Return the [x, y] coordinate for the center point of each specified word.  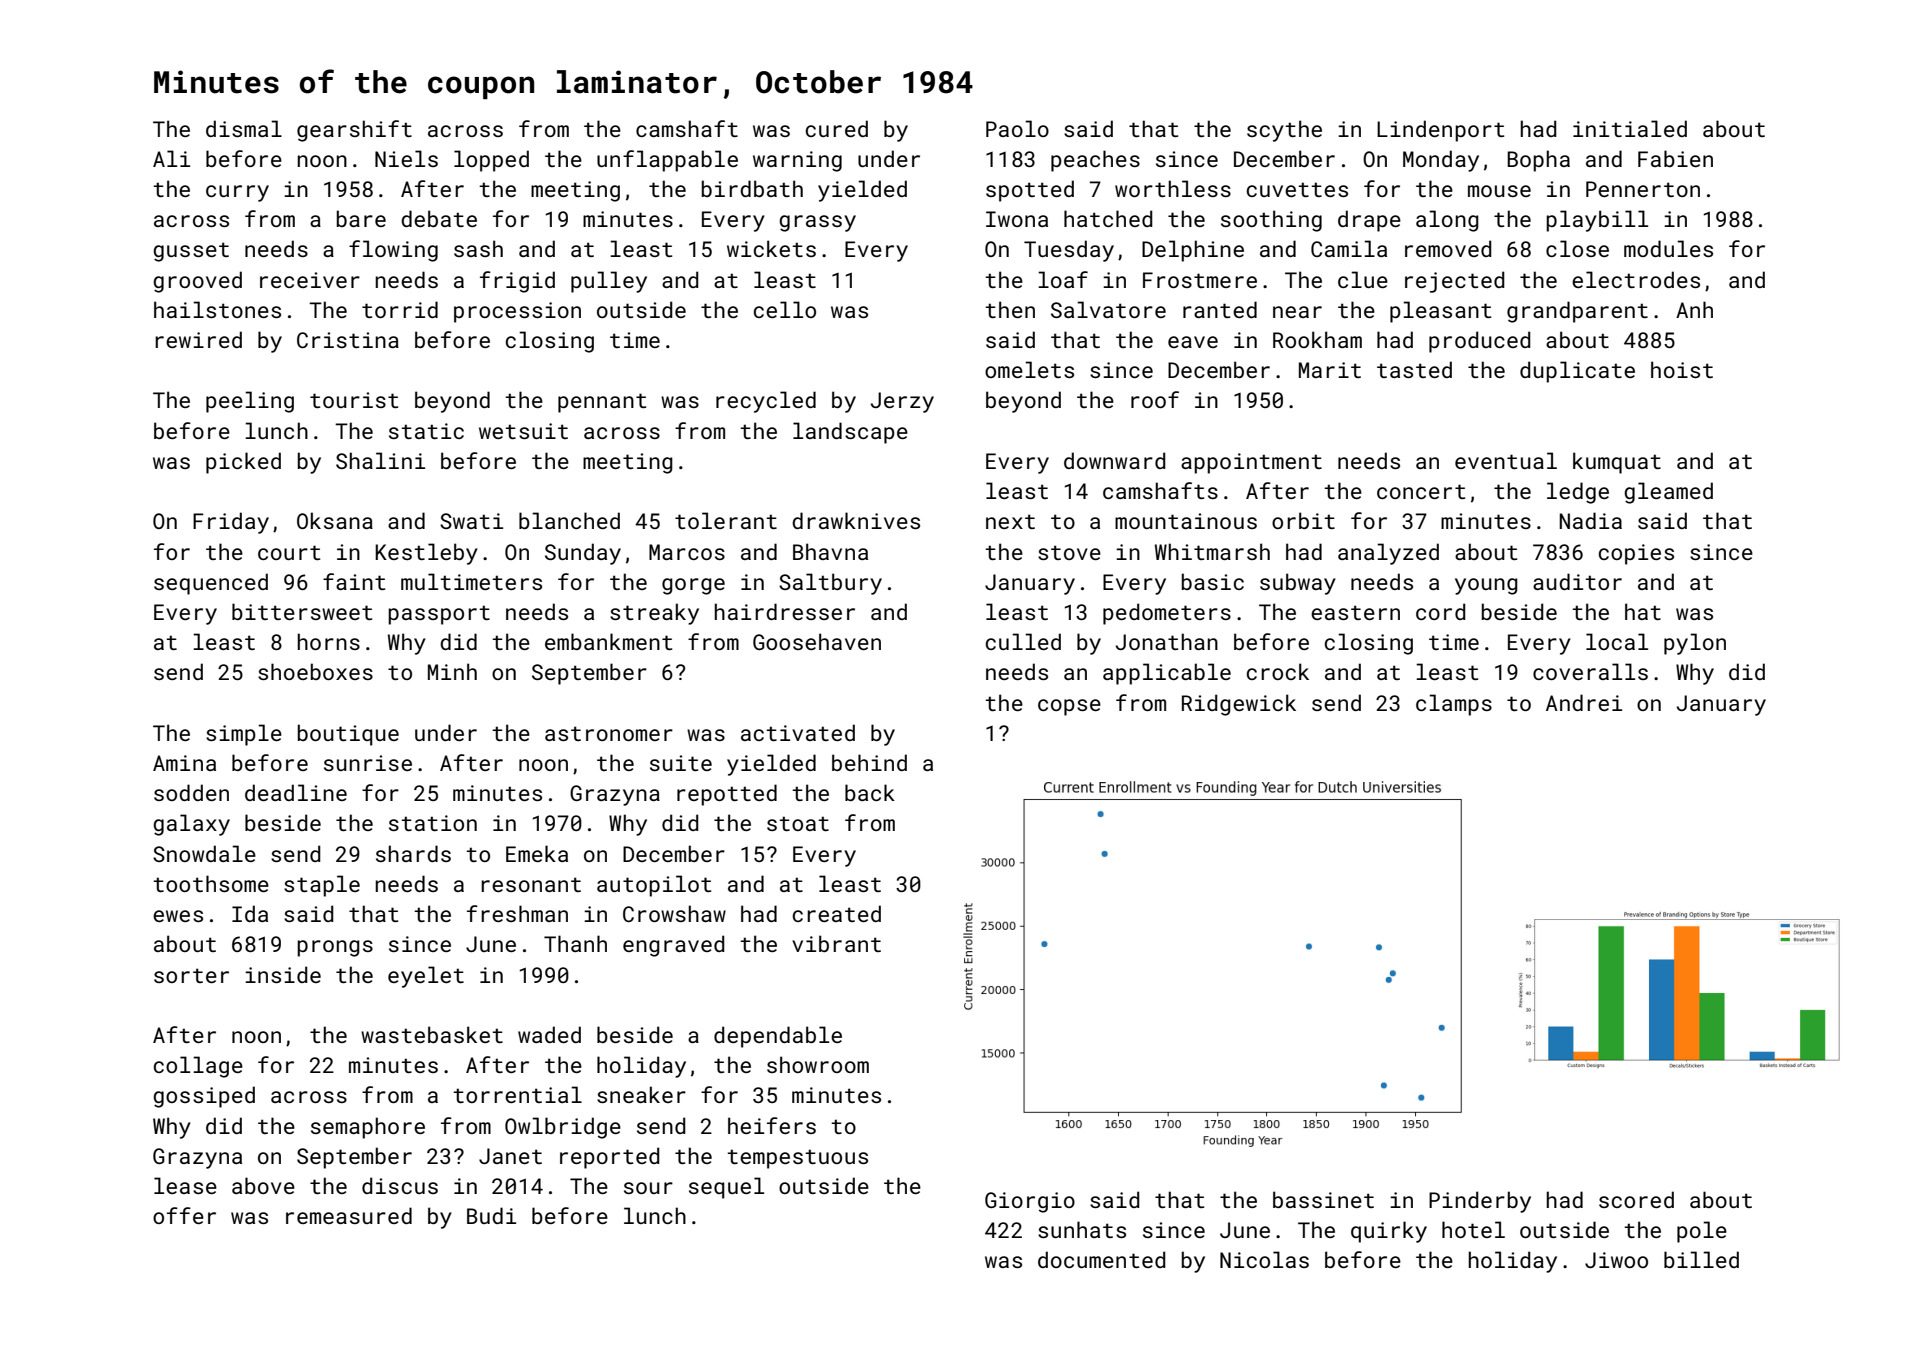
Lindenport [1440, 131]
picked [243, 463]
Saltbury [830, 584]
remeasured [349, 1215]
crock [1278, 671]
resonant [531, 884]
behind [869, 762]
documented [1102, 1259]
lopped [491, 161]
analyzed [1388, 554]
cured [837, 128]
